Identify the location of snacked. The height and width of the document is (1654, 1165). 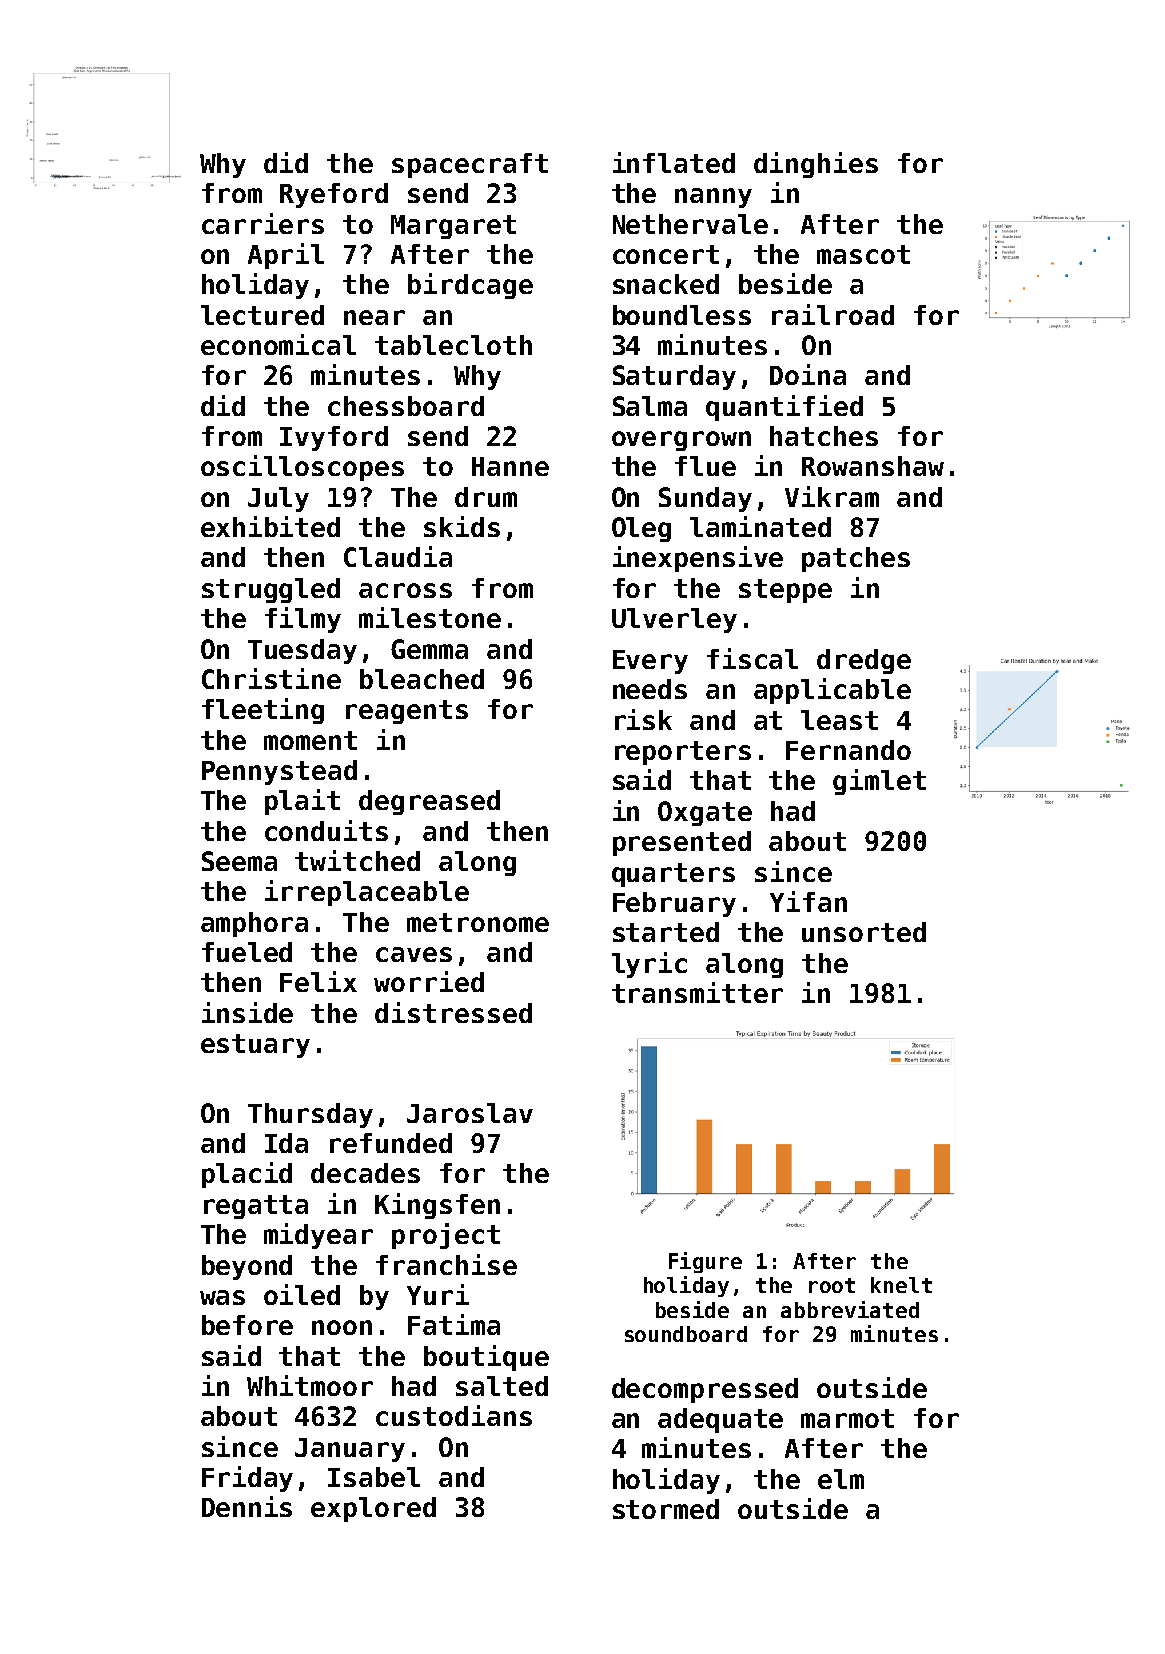
(666, 284).
